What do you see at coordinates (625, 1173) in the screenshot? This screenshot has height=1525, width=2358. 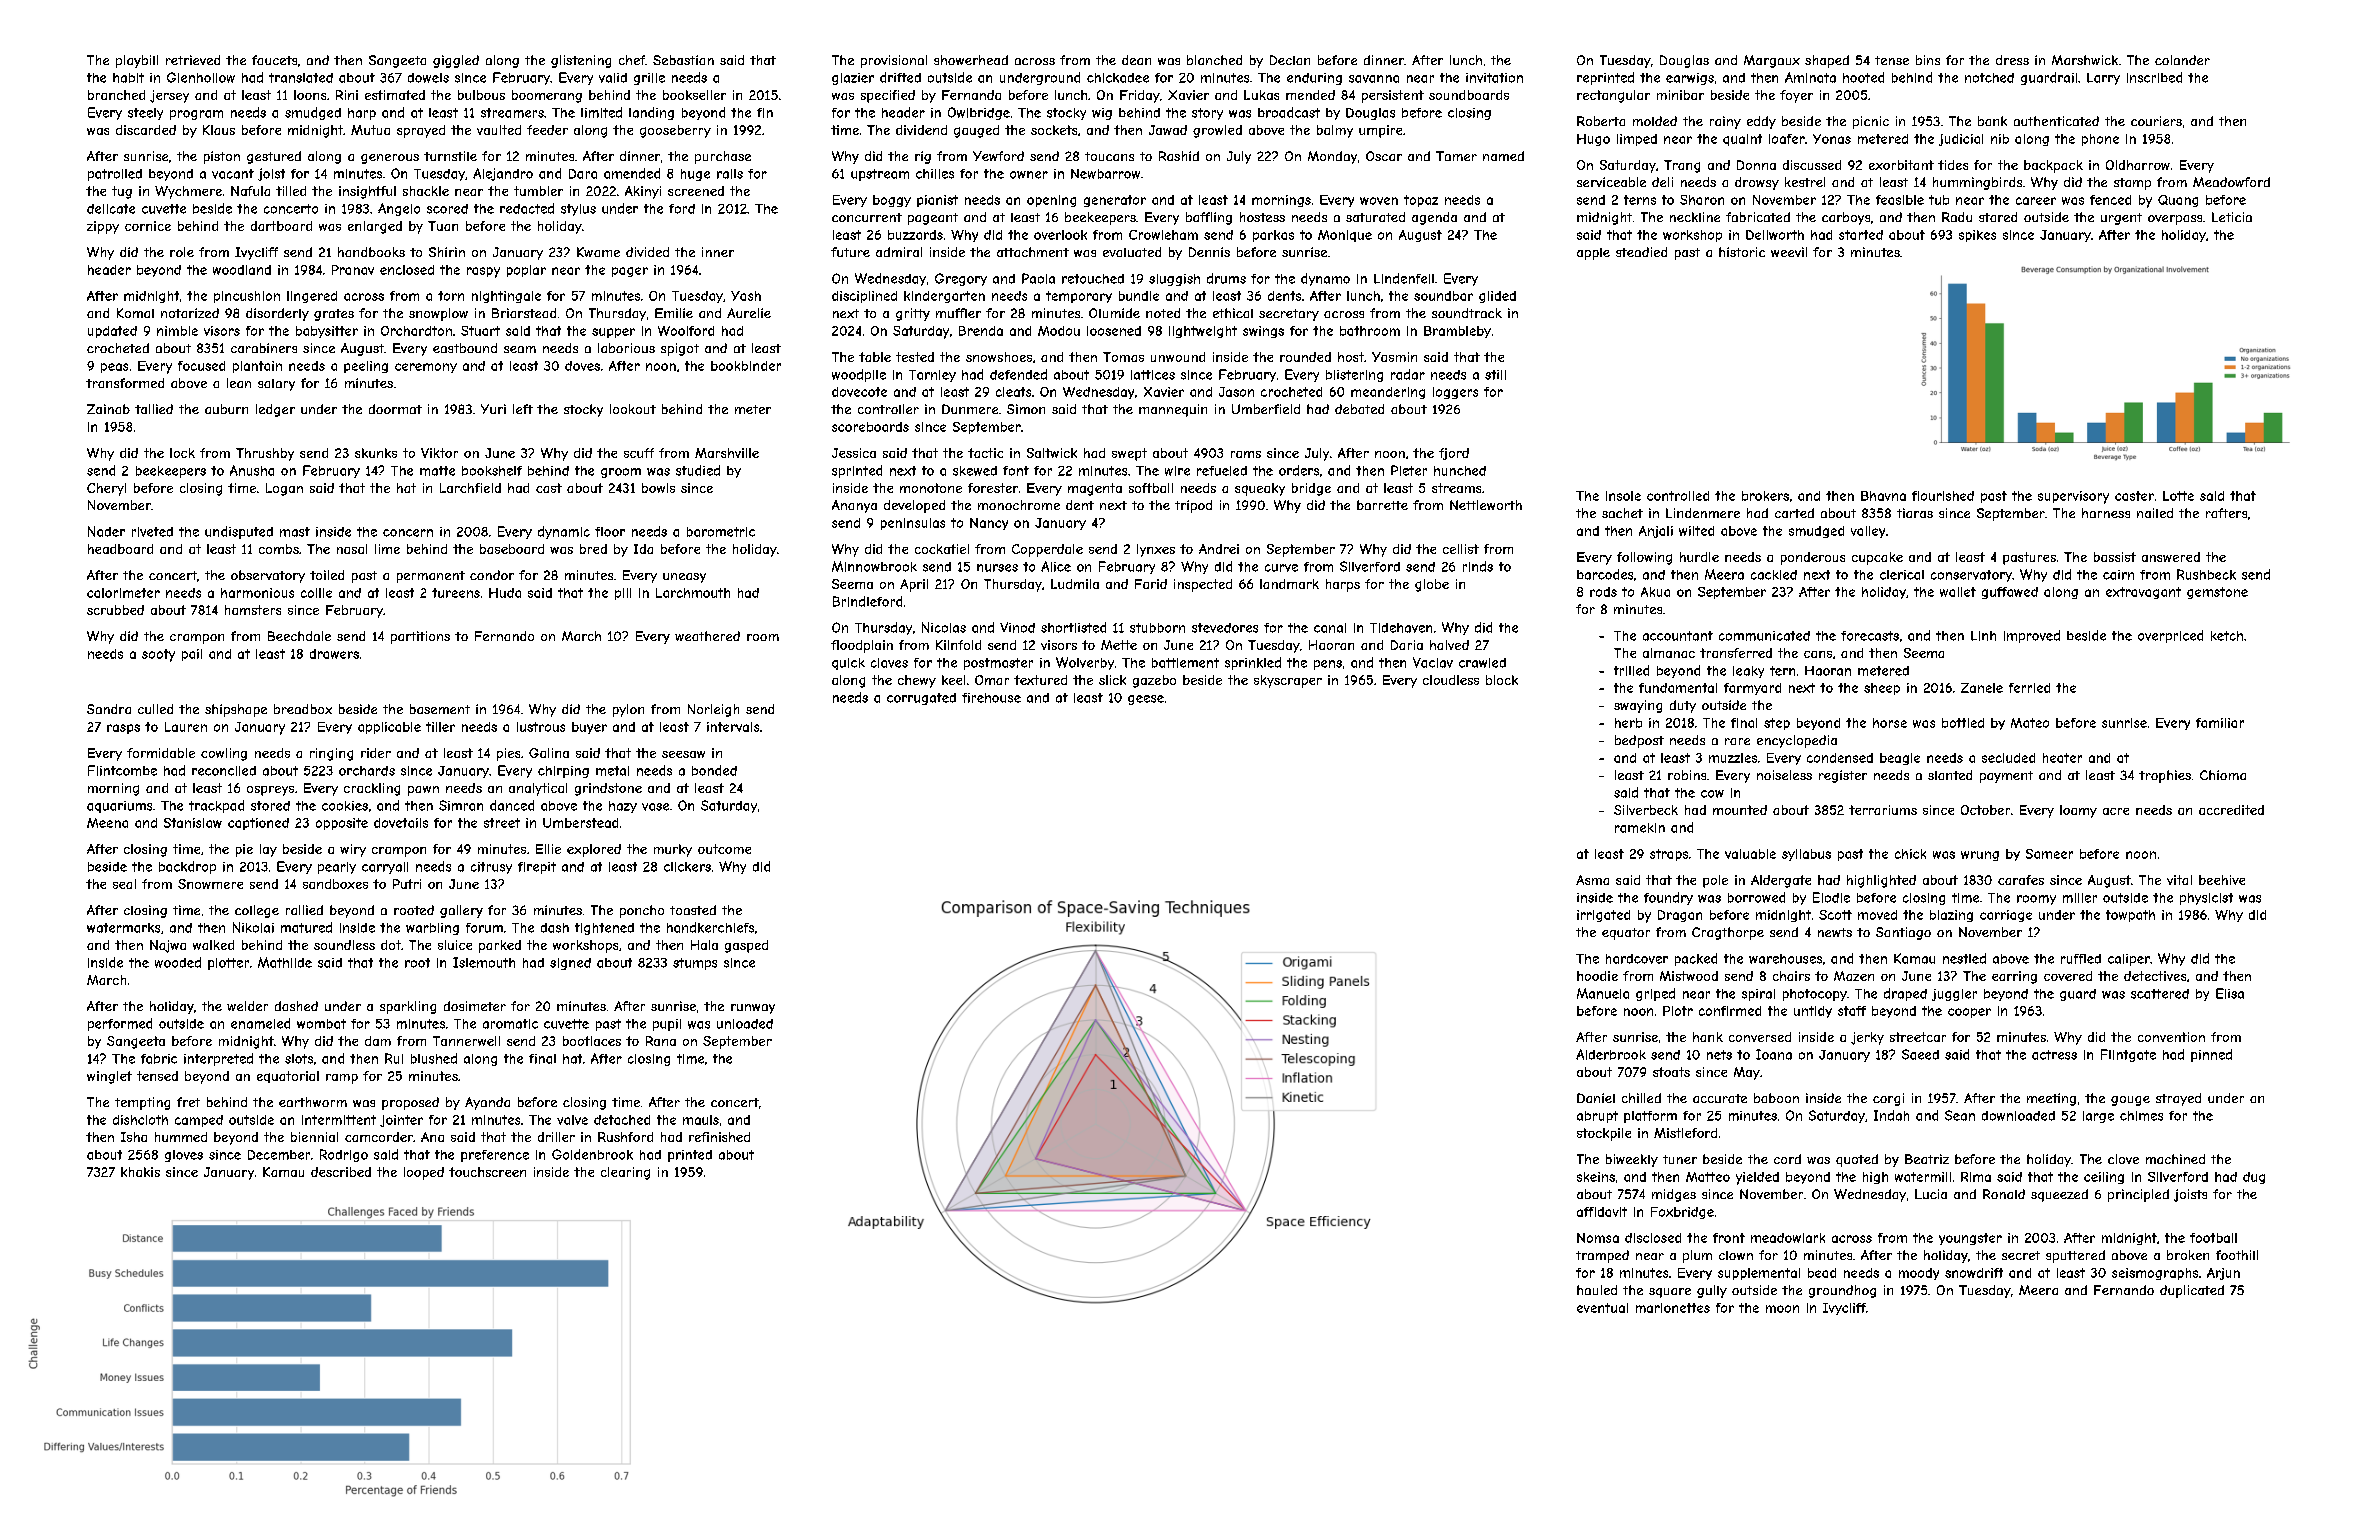 I see `clearing` at bounding box center [625, 1173].
